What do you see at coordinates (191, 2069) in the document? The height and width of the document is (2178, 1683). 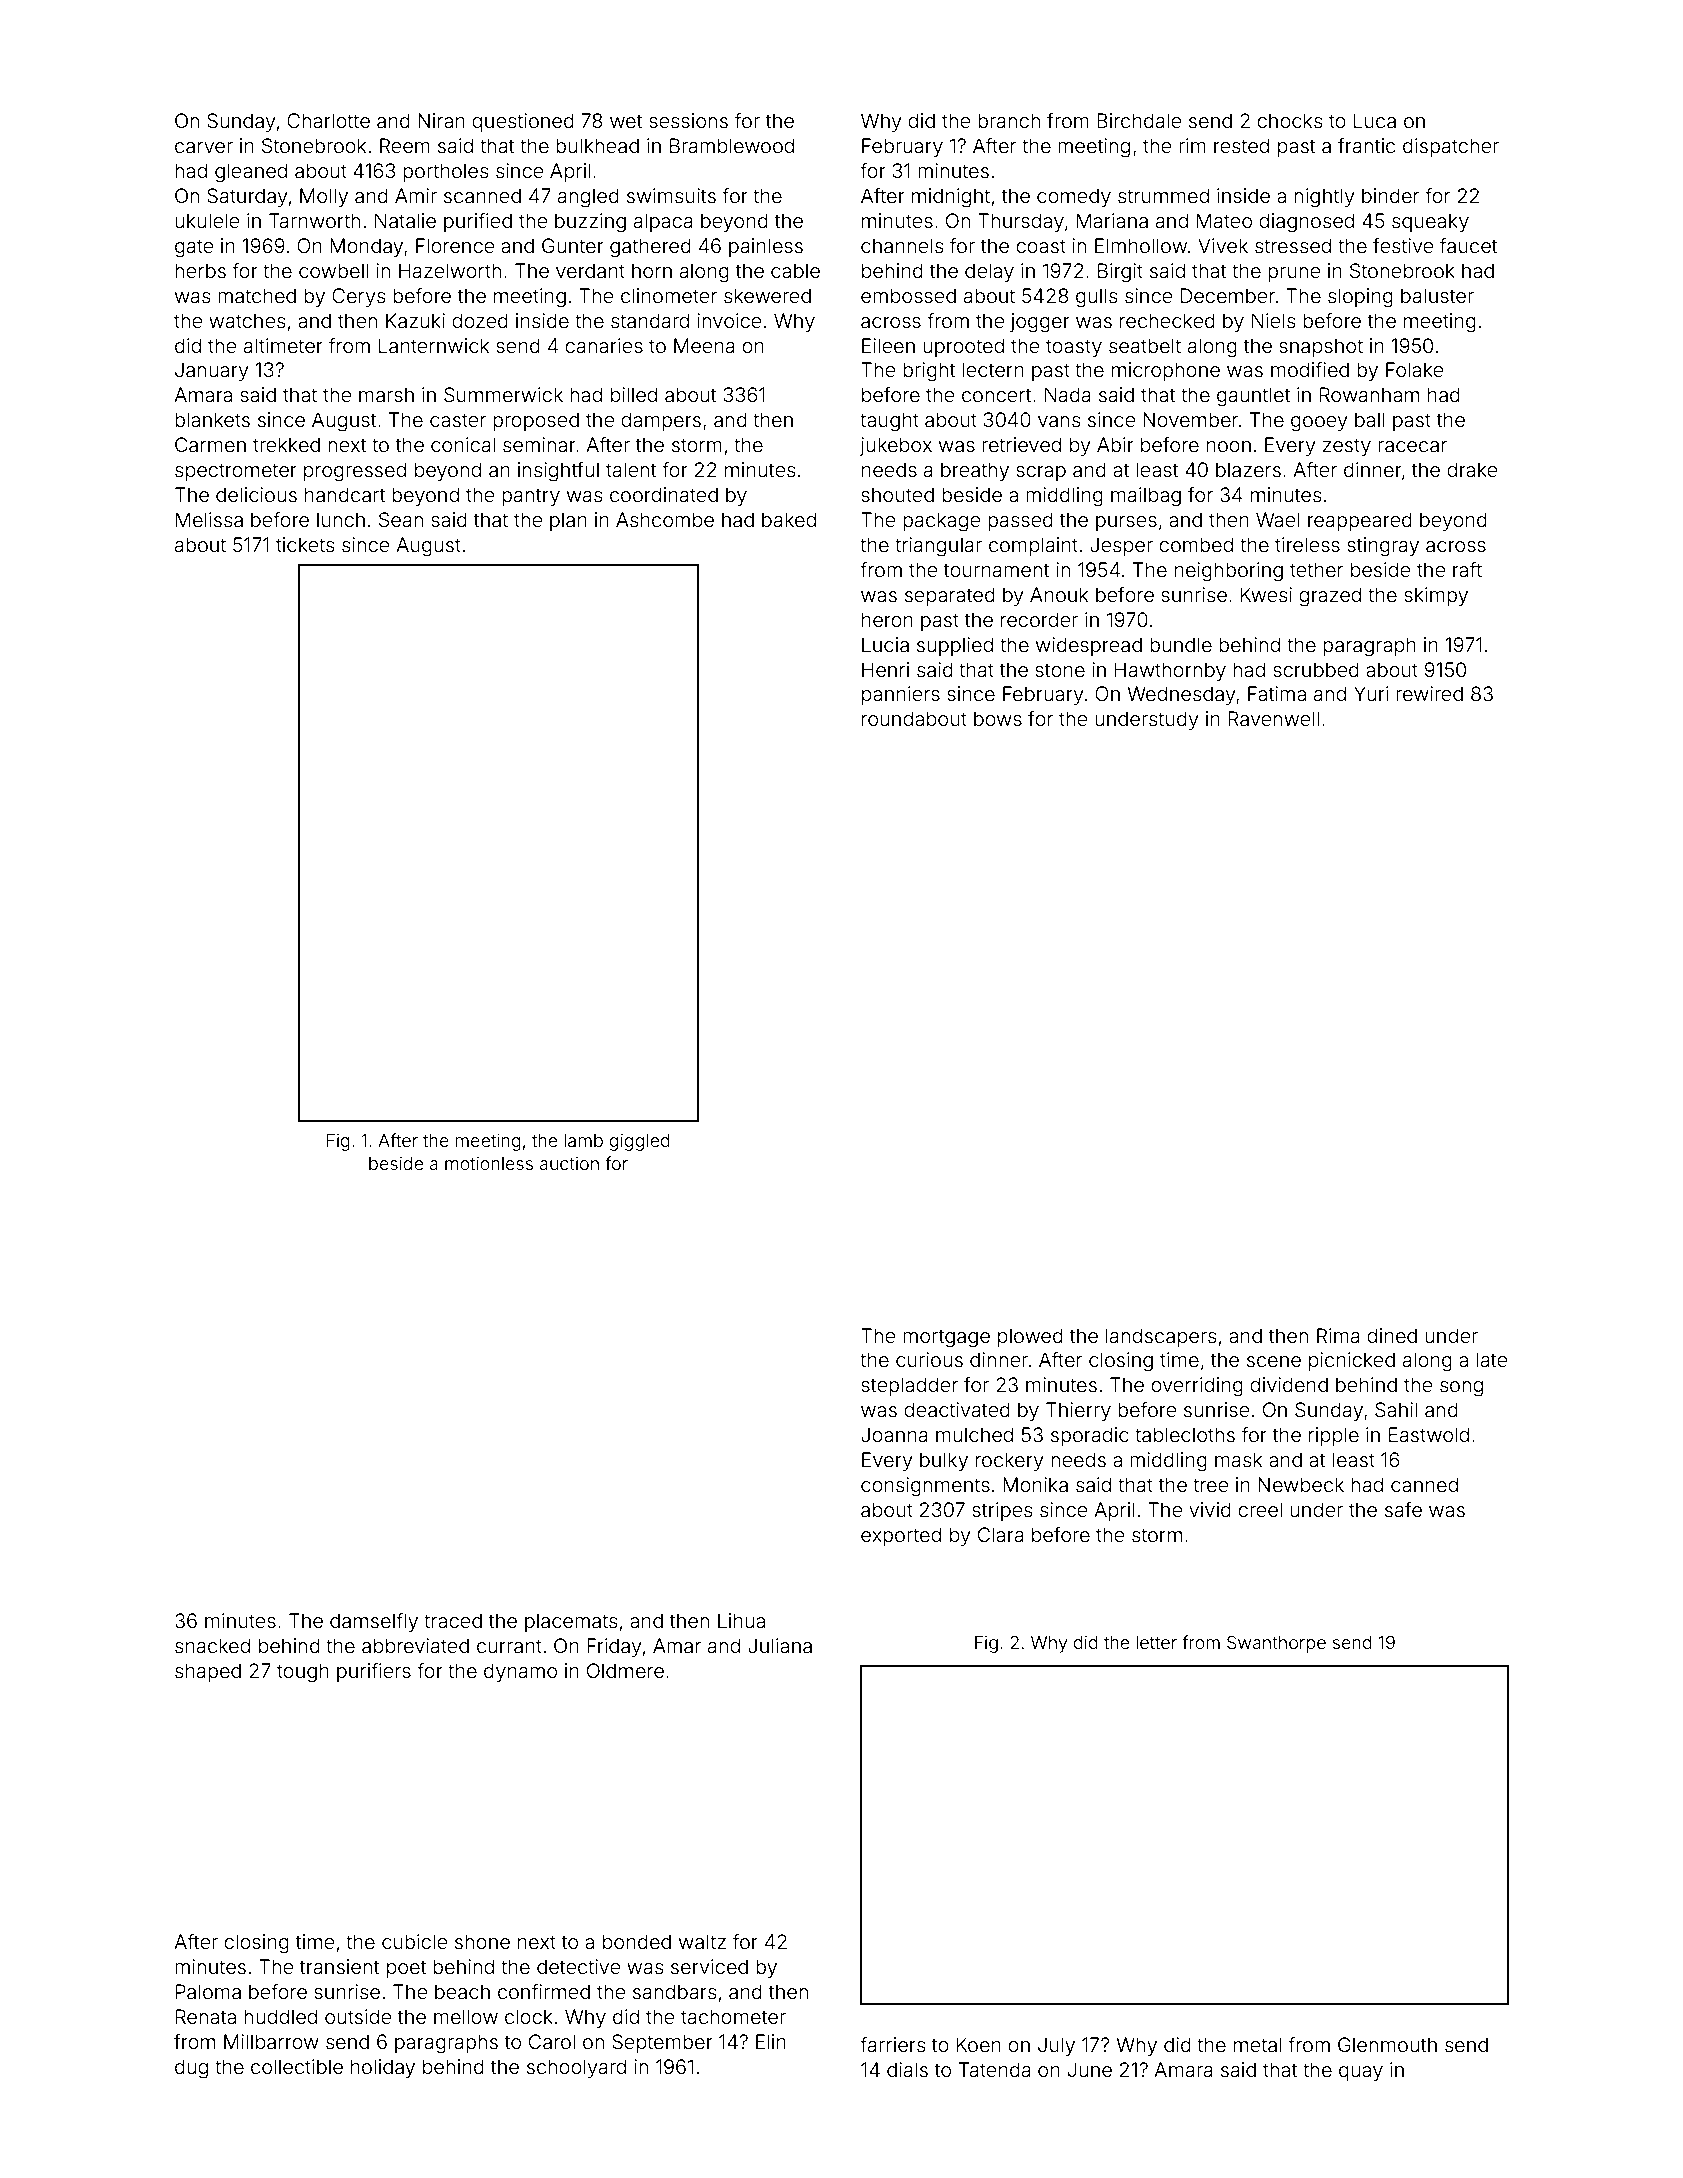 I see `dug` at bounding box center [191, 2069].
